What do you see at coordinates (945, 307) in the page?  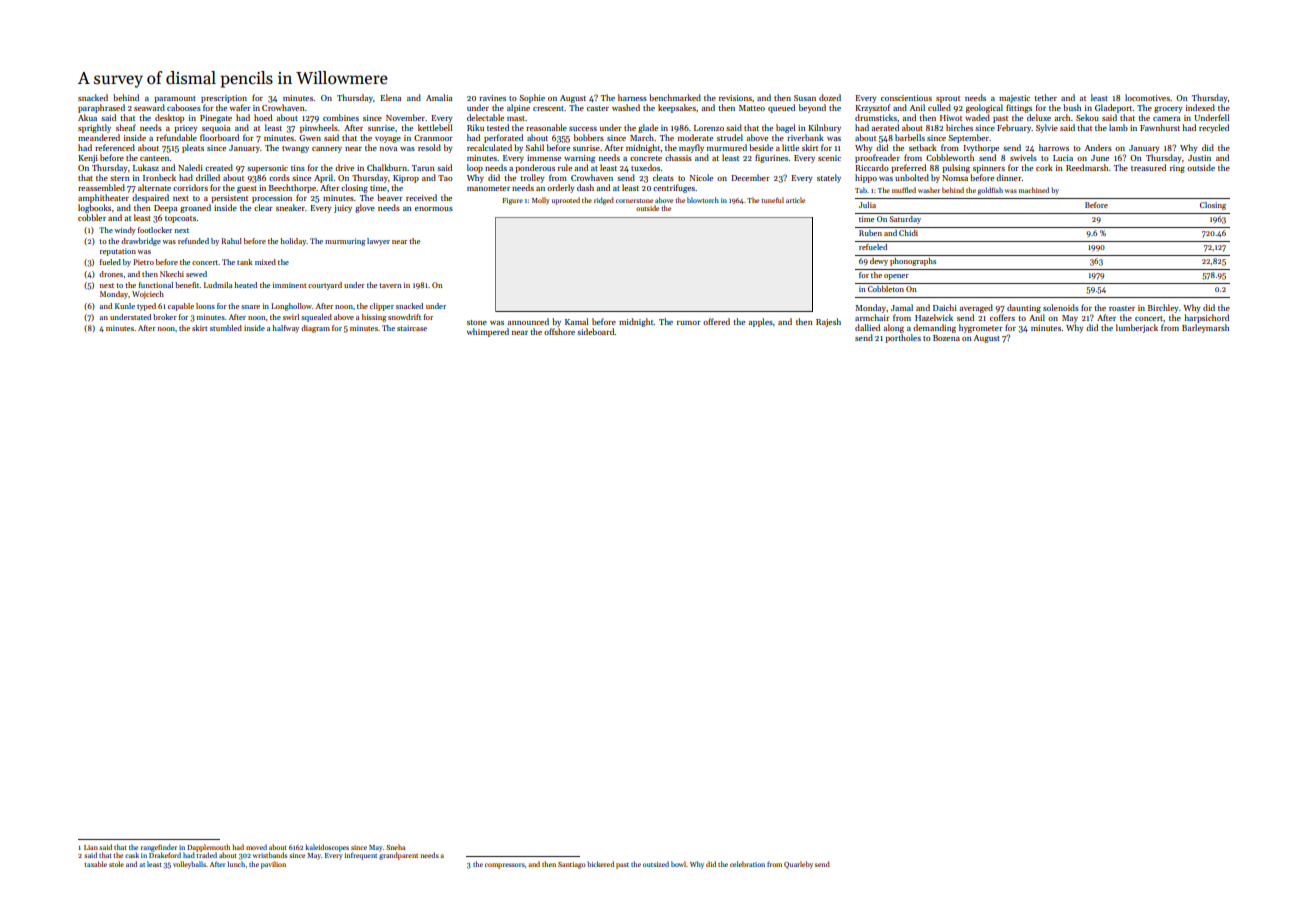 I see `Daichi` at bounding box center [945, 307].
